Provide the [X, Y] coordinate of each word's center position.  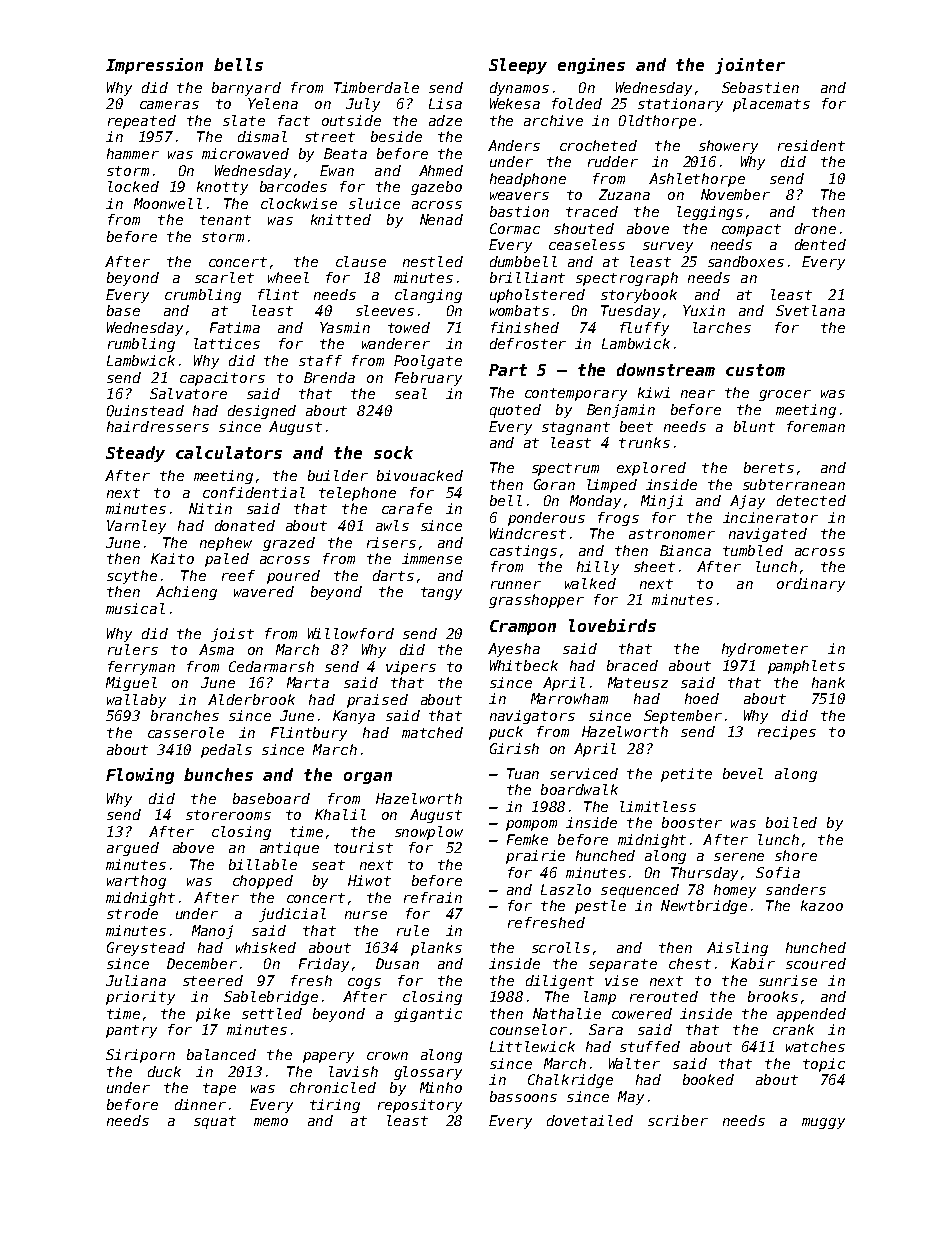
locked [133, 186]
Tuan [523, 773]
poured [293, 577]
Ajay [747, 502]
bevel [743, 773]
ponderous [546, 519]
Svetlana [810, 310]
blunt [754, 426]
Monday [595, 502]
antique [289, 849]
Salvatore [188, 393]
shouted [584, 228]
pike [213, 1015]
